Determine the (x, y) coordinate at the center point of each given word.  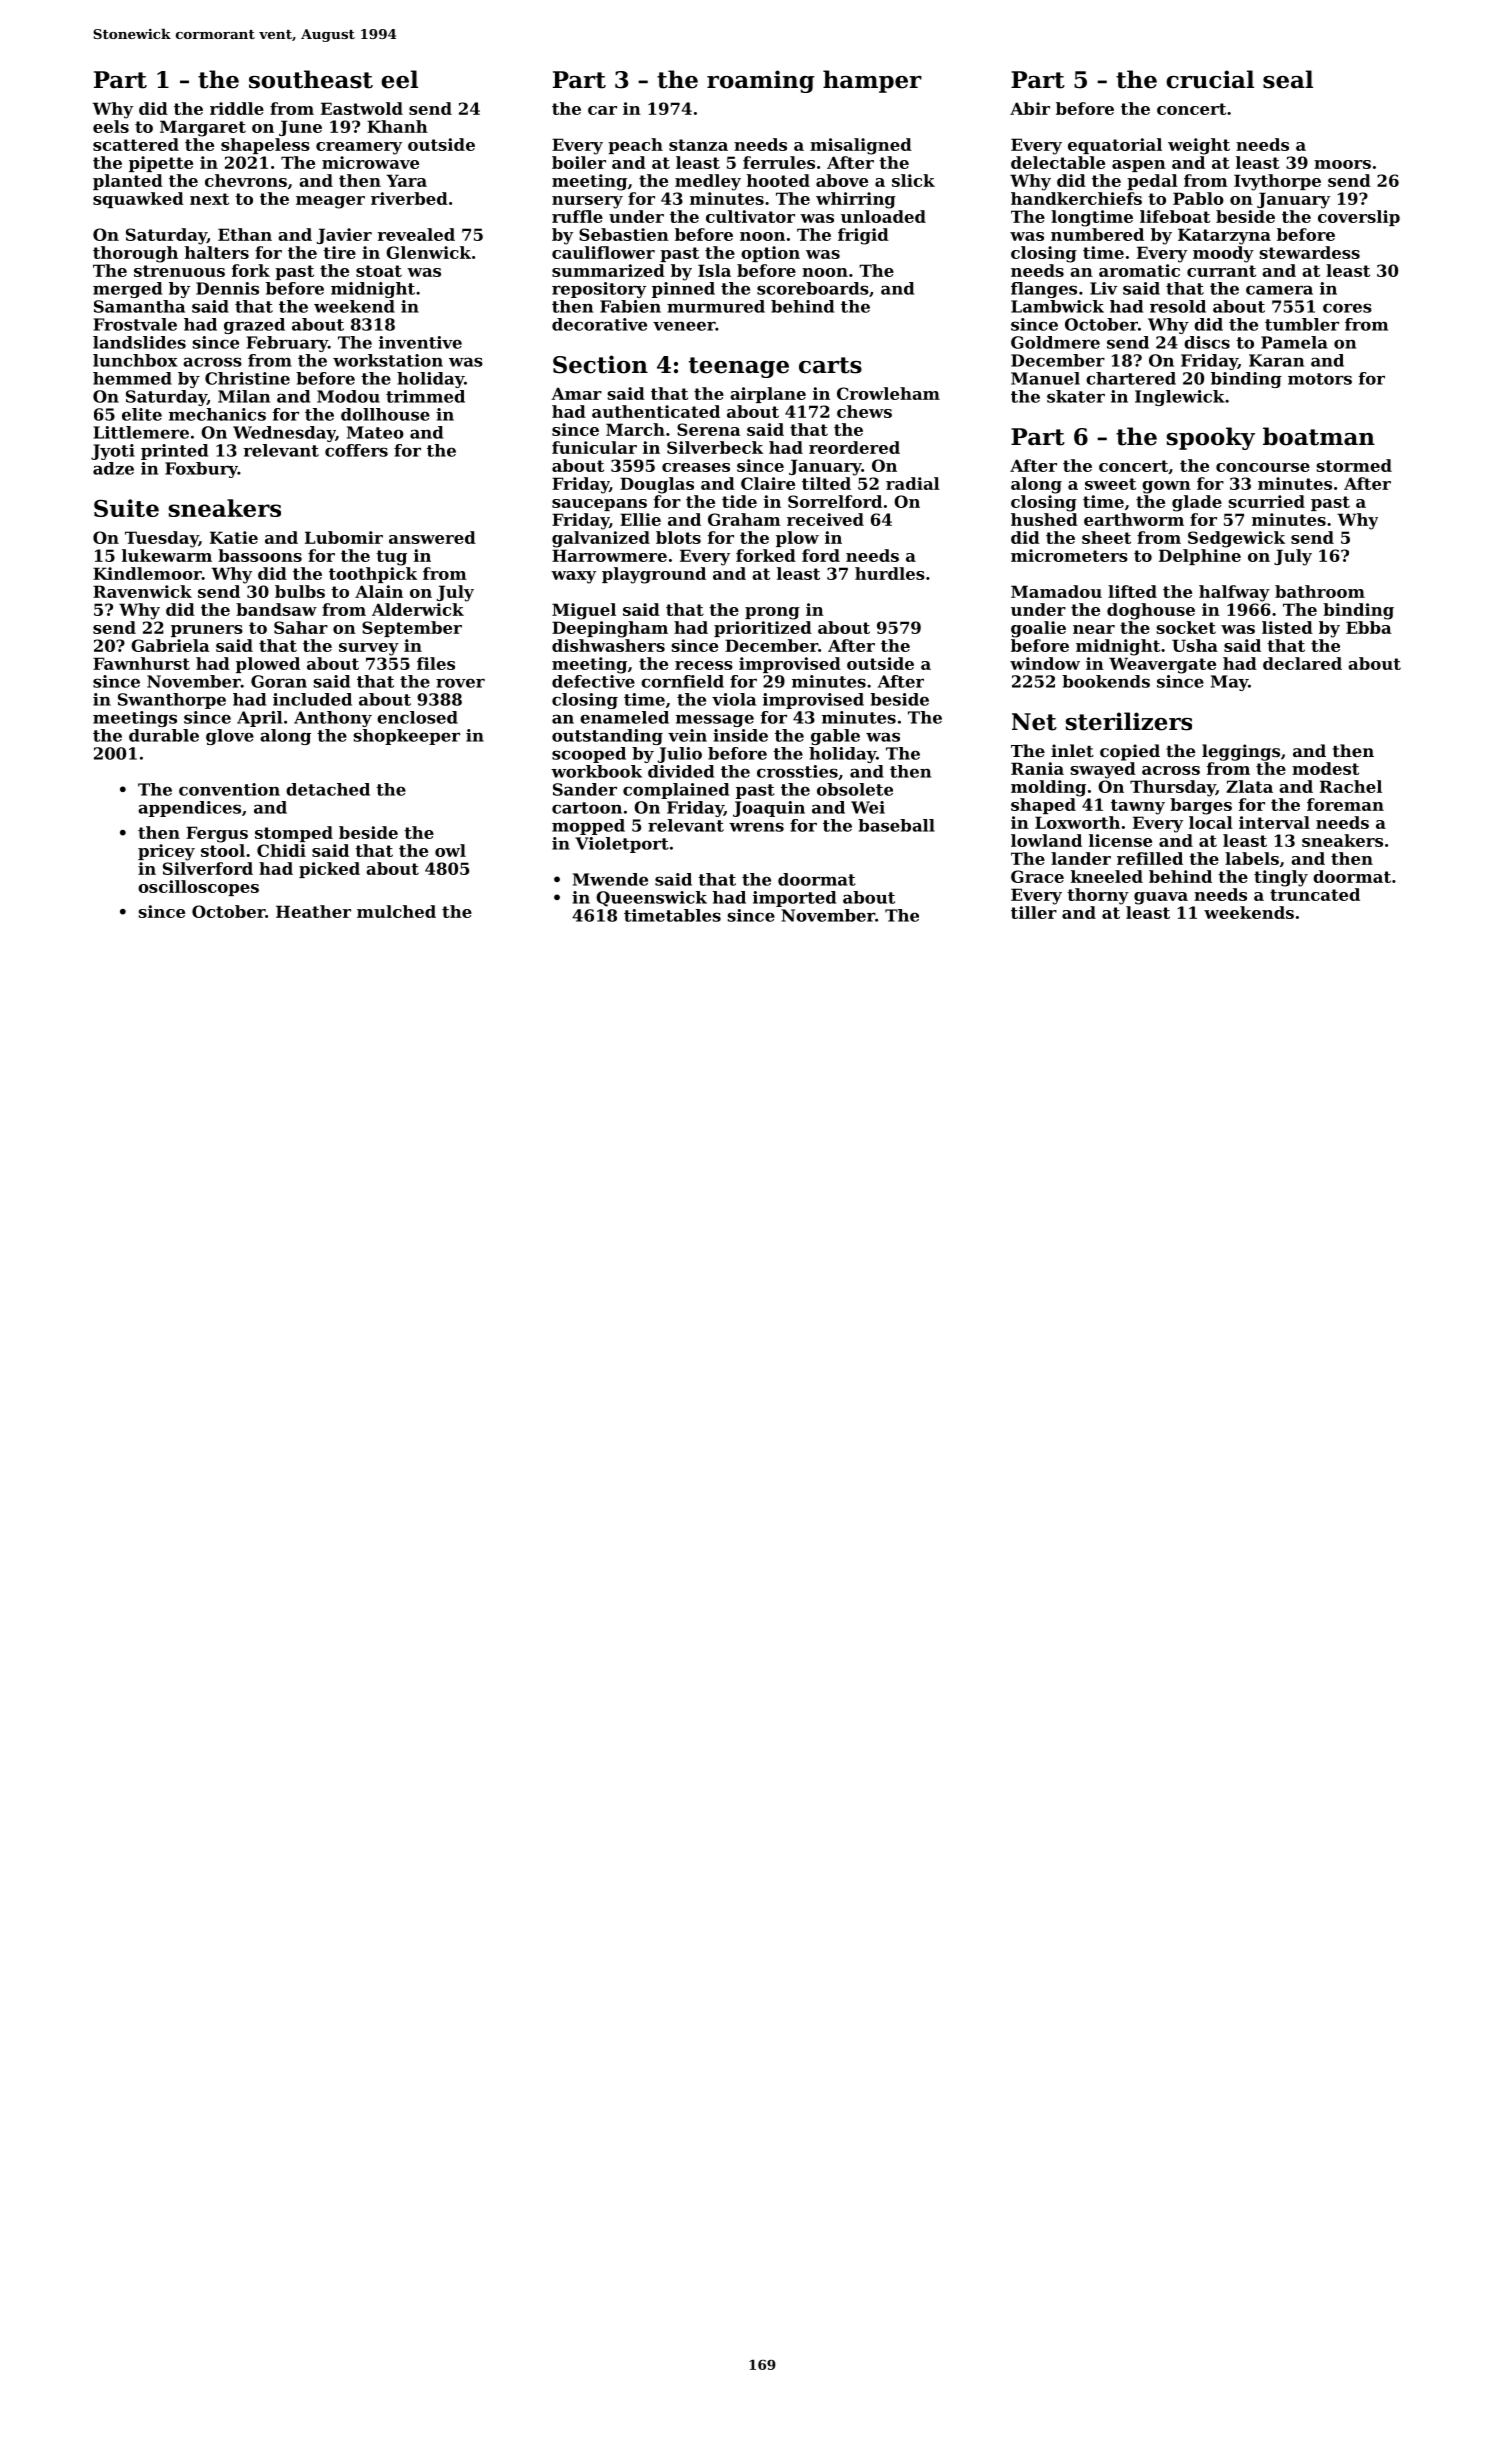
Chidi (281, 850)
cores (1347, 308)
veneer (684, 326)
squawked (138, 200)
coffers (356, 450)
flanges (1044, 290)
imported (794, 899)
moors (1342, 164)
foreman (1345, 804)
